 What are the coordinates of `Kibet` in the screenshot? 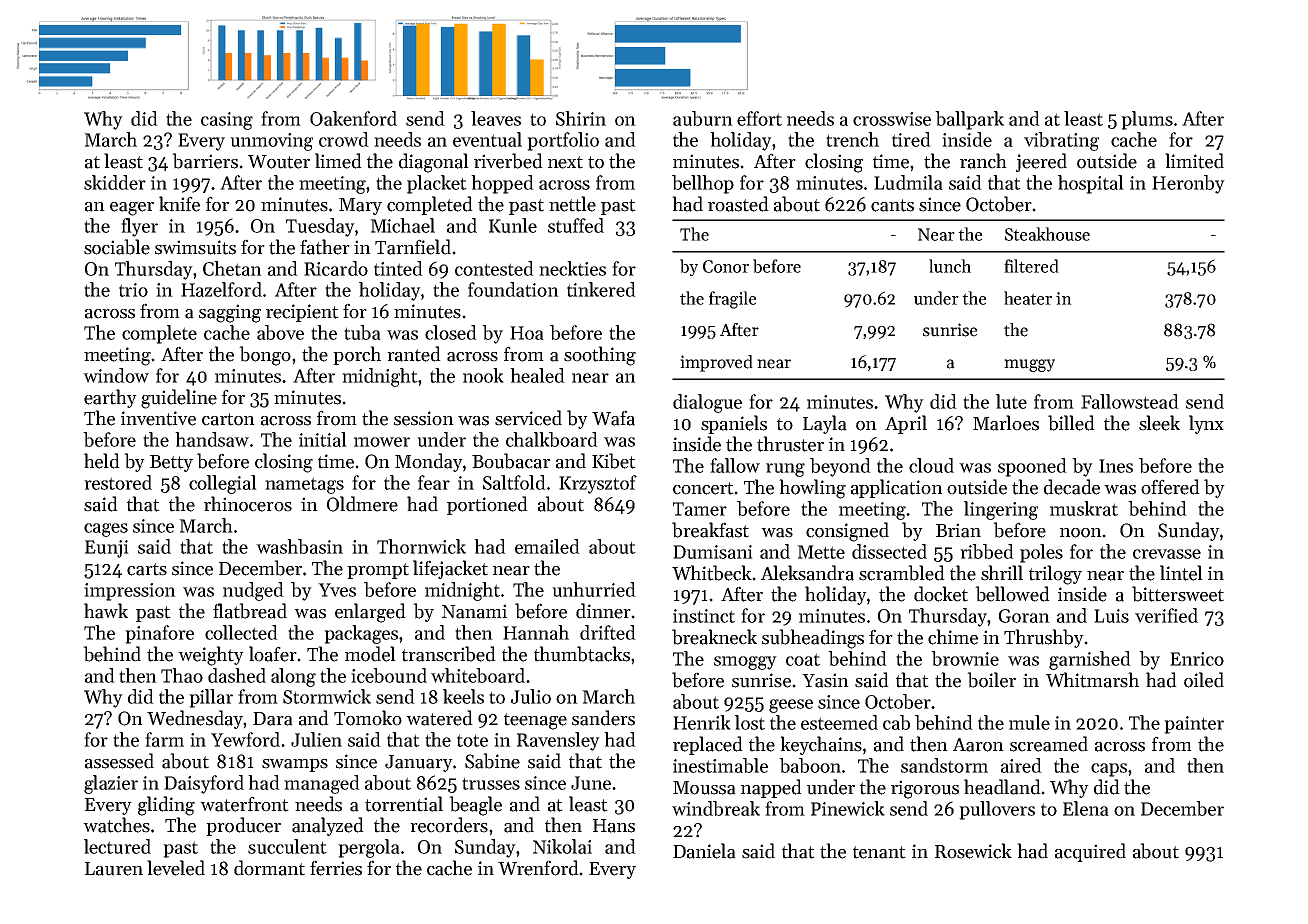 It's located at (614, 461).
